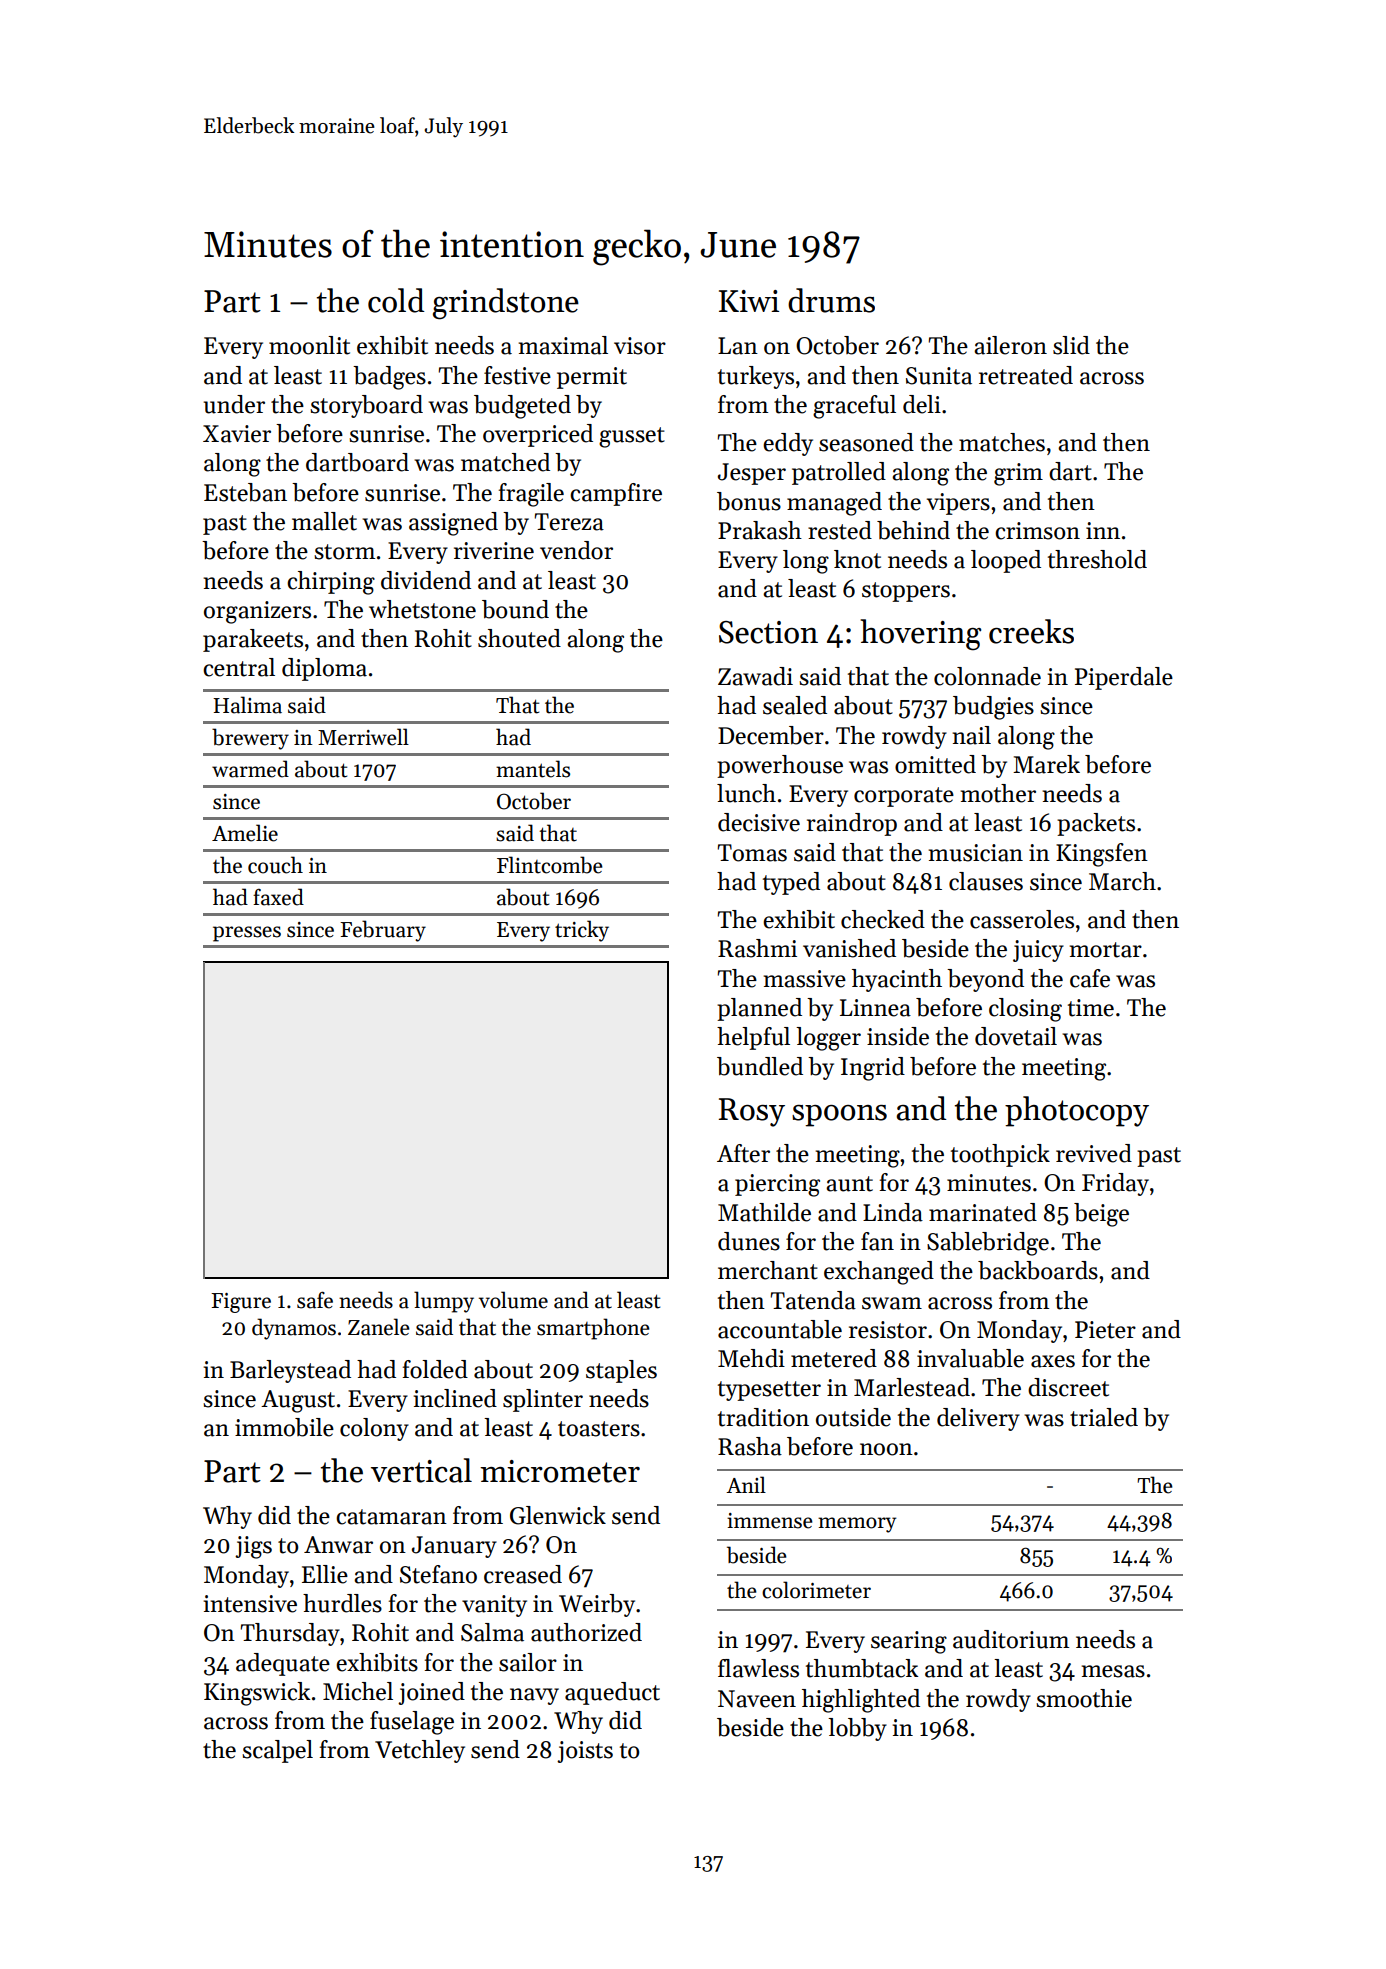 Image resolution: width=1386 pixels, height=1969 pixels. I want to click on scalpel, so click(277, 1751).
